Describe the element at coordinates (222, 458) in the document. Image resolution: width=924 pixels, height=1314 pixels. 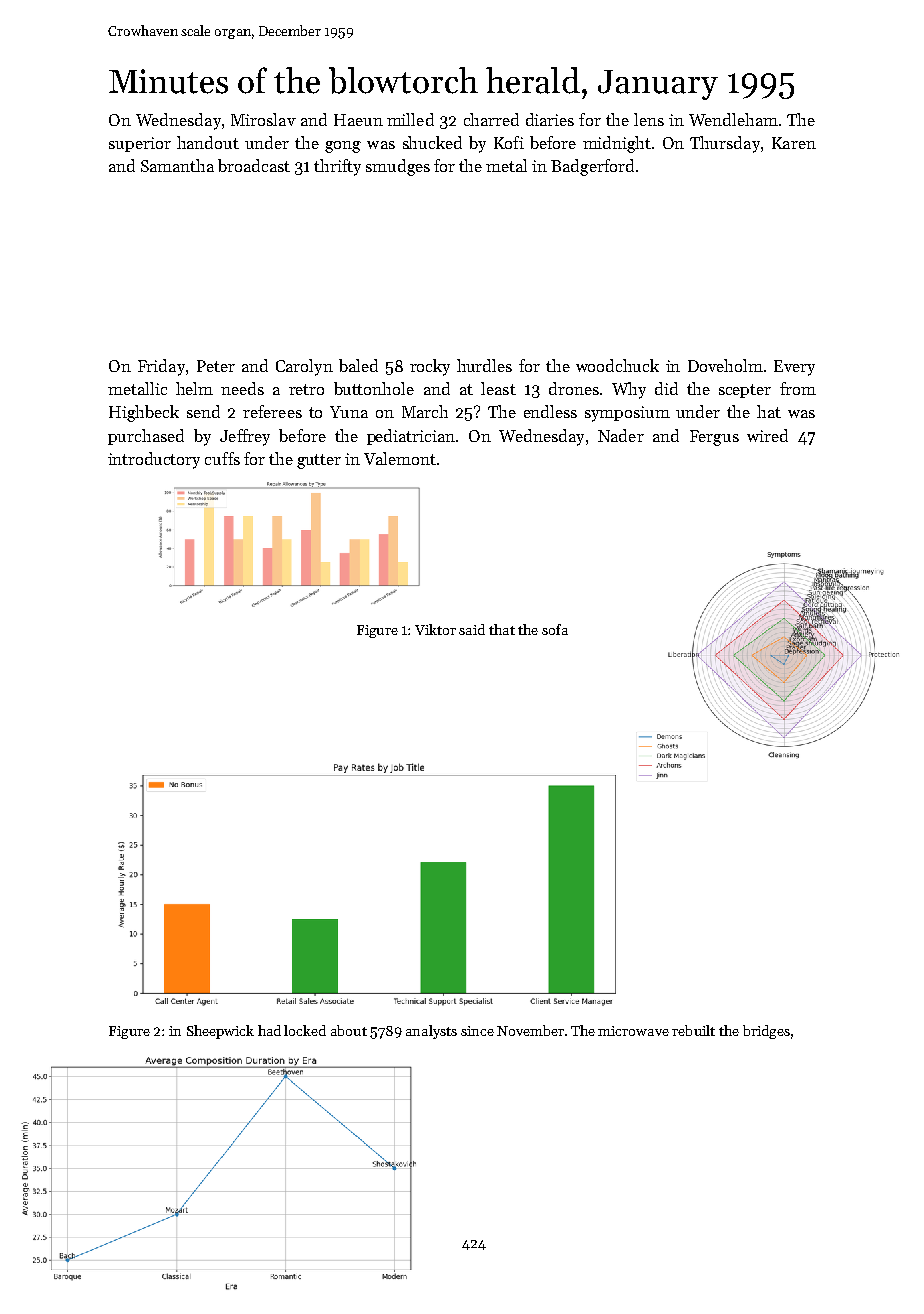
I see `cuffs` at that location.
